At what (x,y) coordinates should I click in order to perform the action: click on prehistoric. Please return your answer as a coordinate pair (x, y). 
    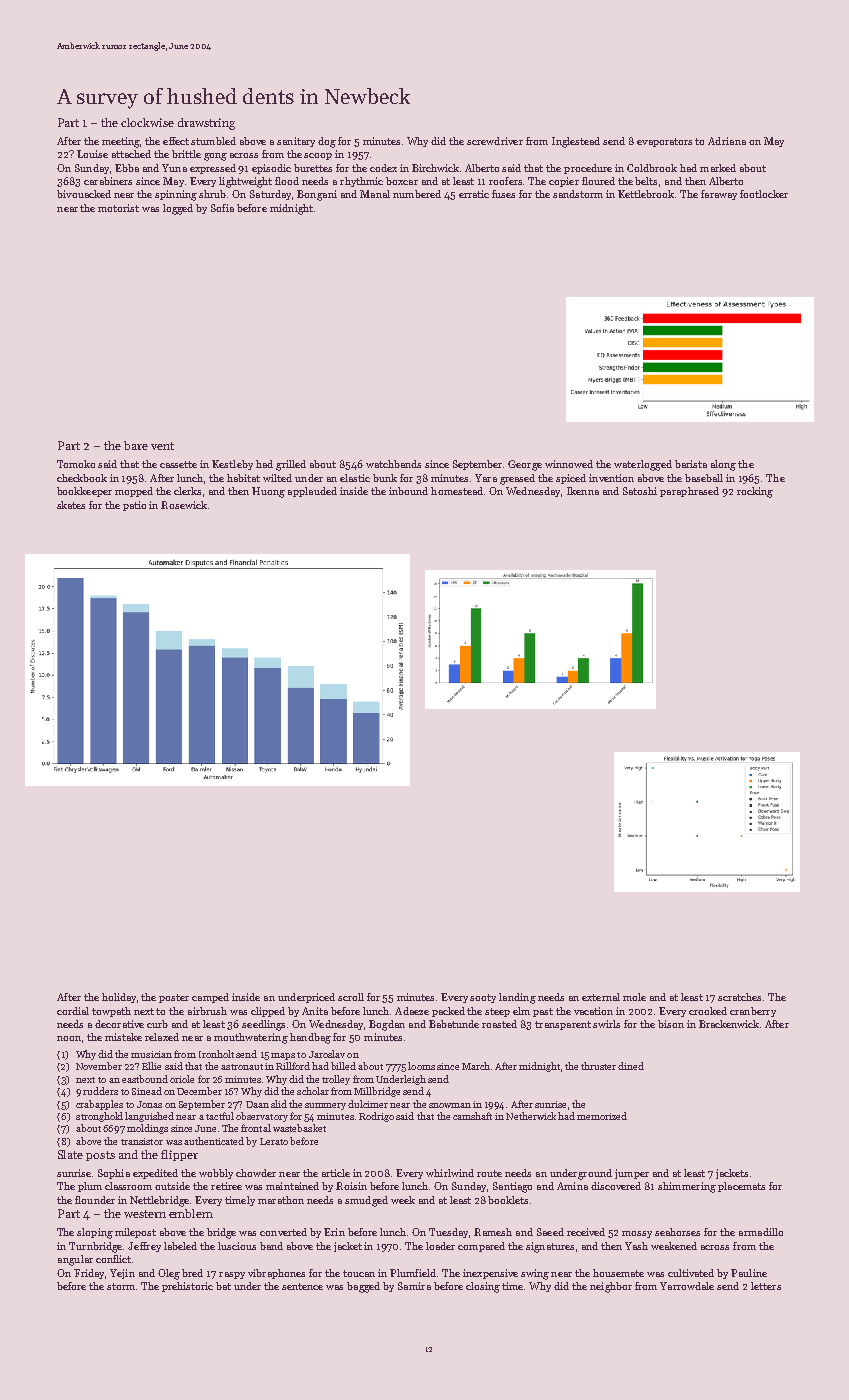
    Looking at the image, I should click on (187, 1287).
